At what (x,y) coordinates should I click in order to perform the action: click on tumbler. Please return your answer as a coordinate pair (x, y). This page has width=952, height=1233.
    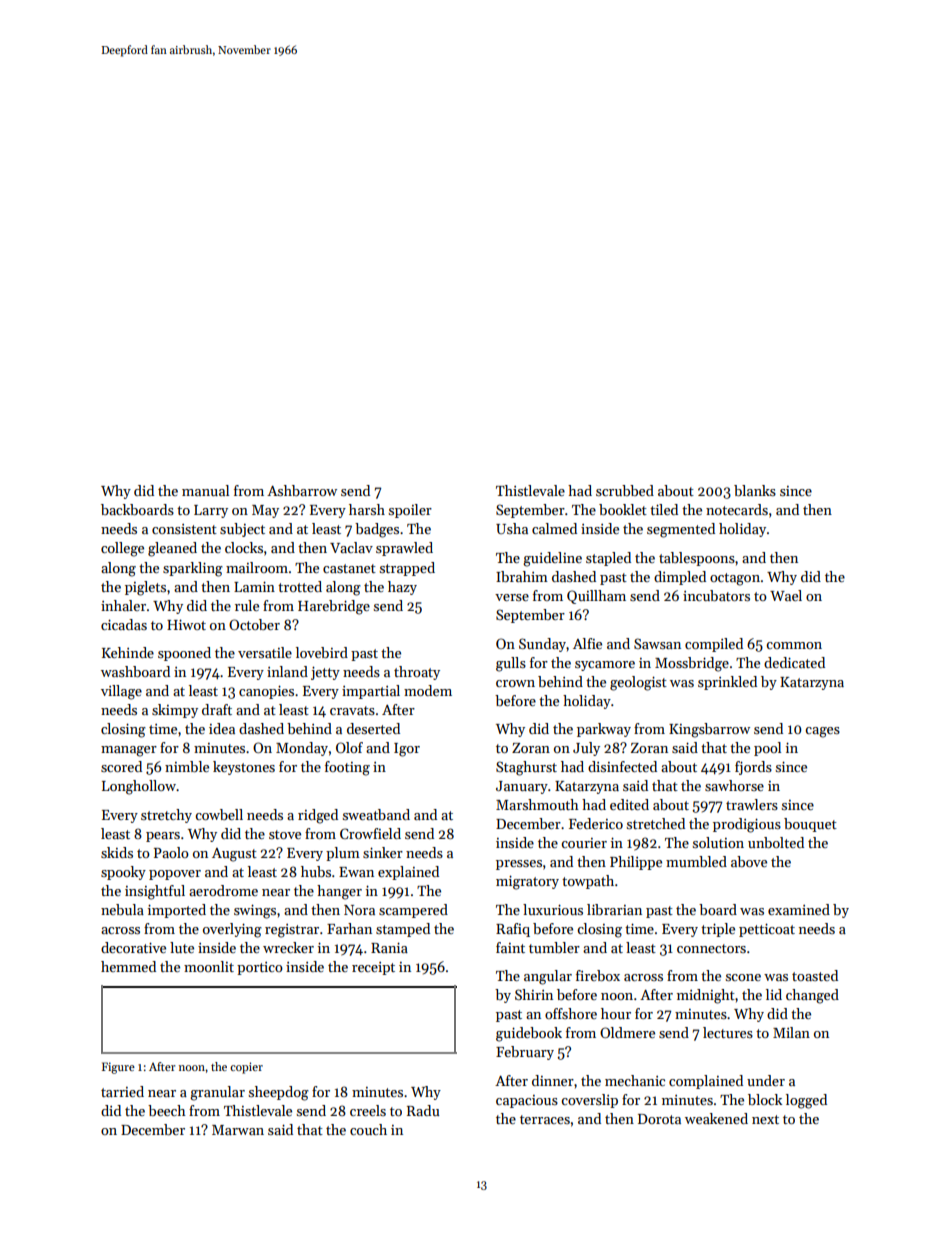
    Looking at the image, I should click on (554, 947).
